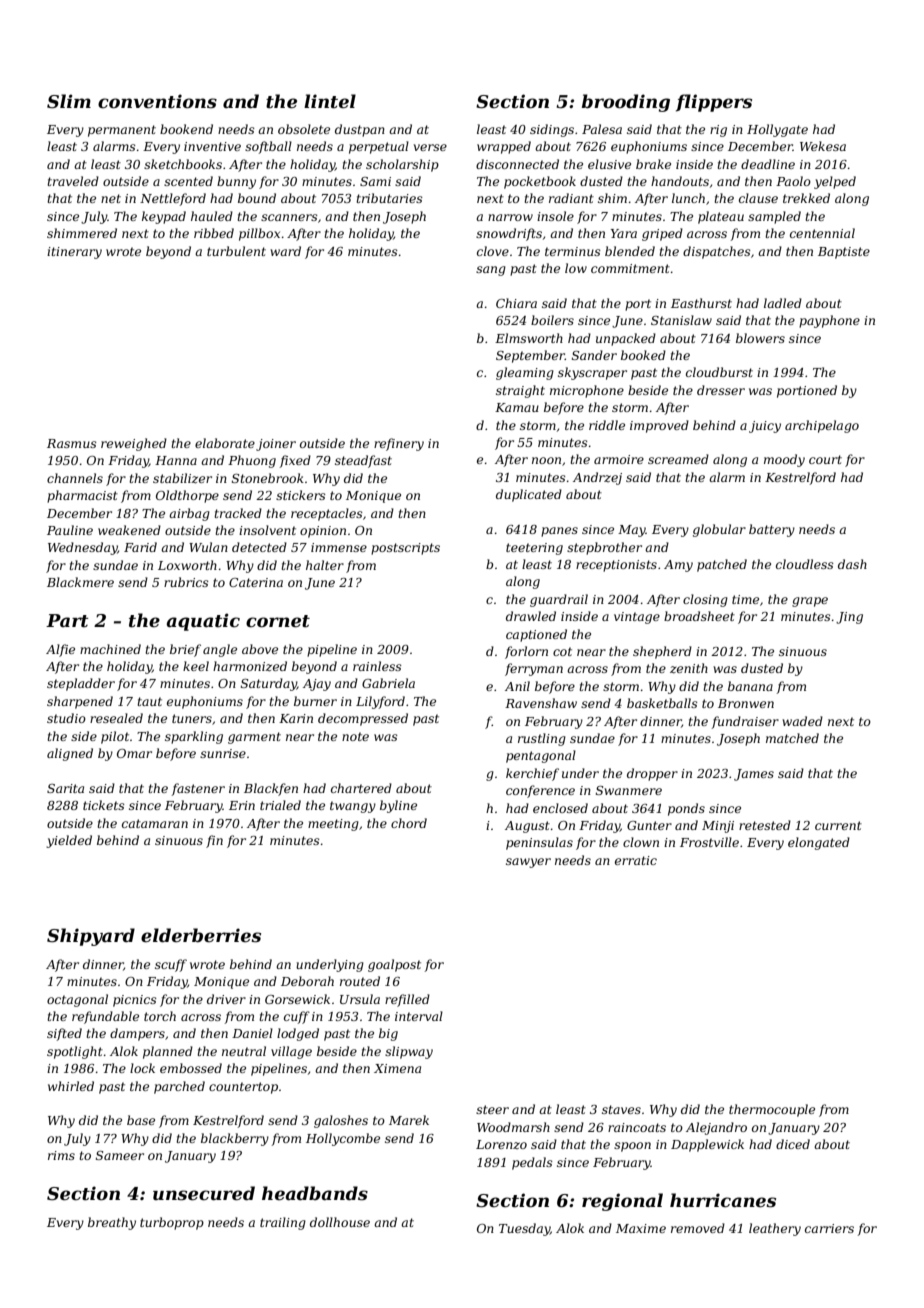 The image size is (924, 1308). I want to click on Lilyford, so click(380, 702).
